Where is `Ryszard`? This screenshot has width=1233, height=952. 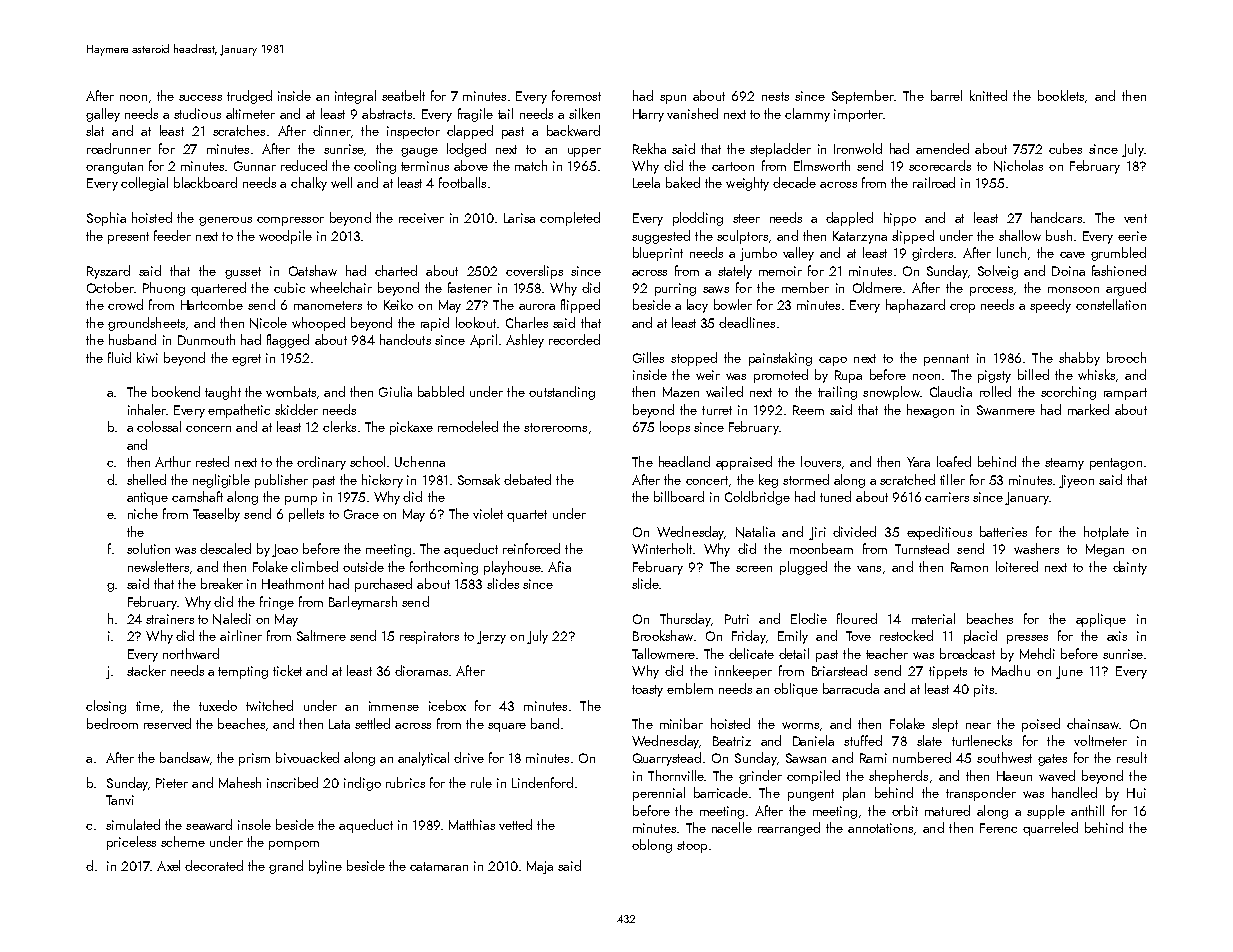 Ryszard is located at coordinates (108, 272).
